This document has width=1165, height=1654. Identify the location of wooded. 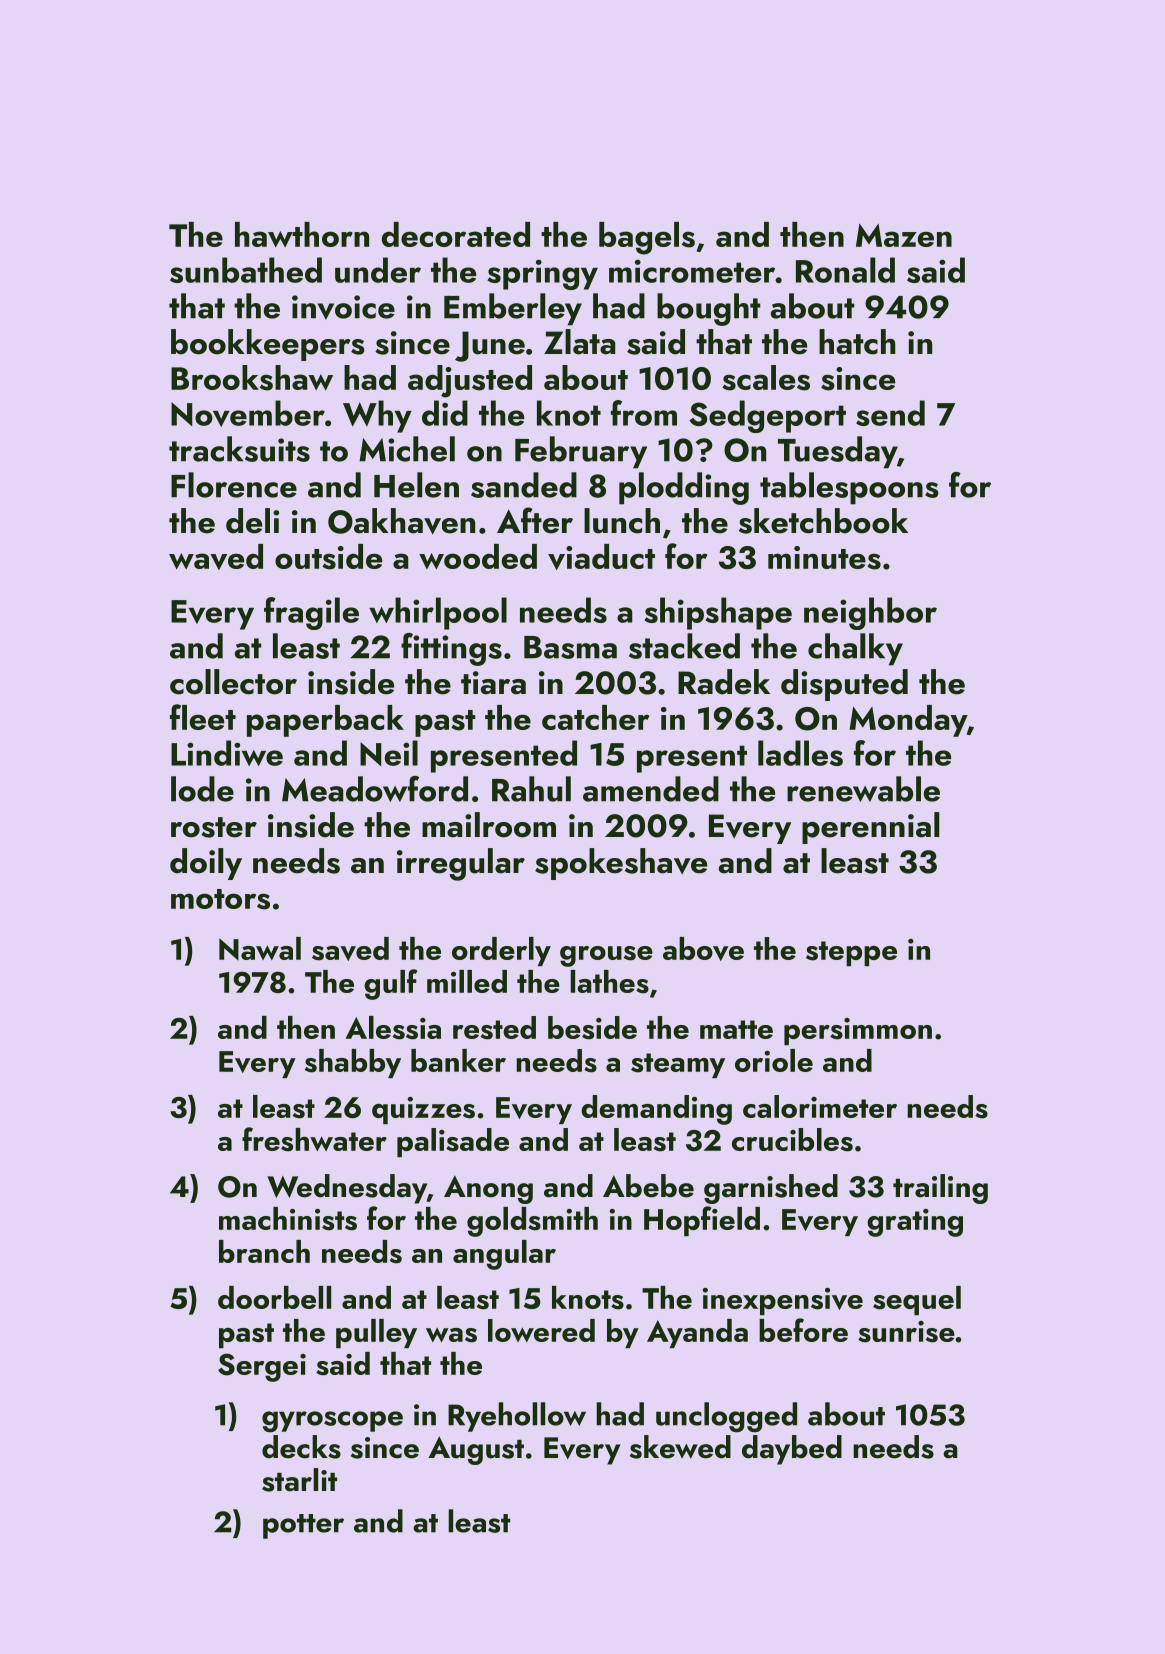
(478, 556).
